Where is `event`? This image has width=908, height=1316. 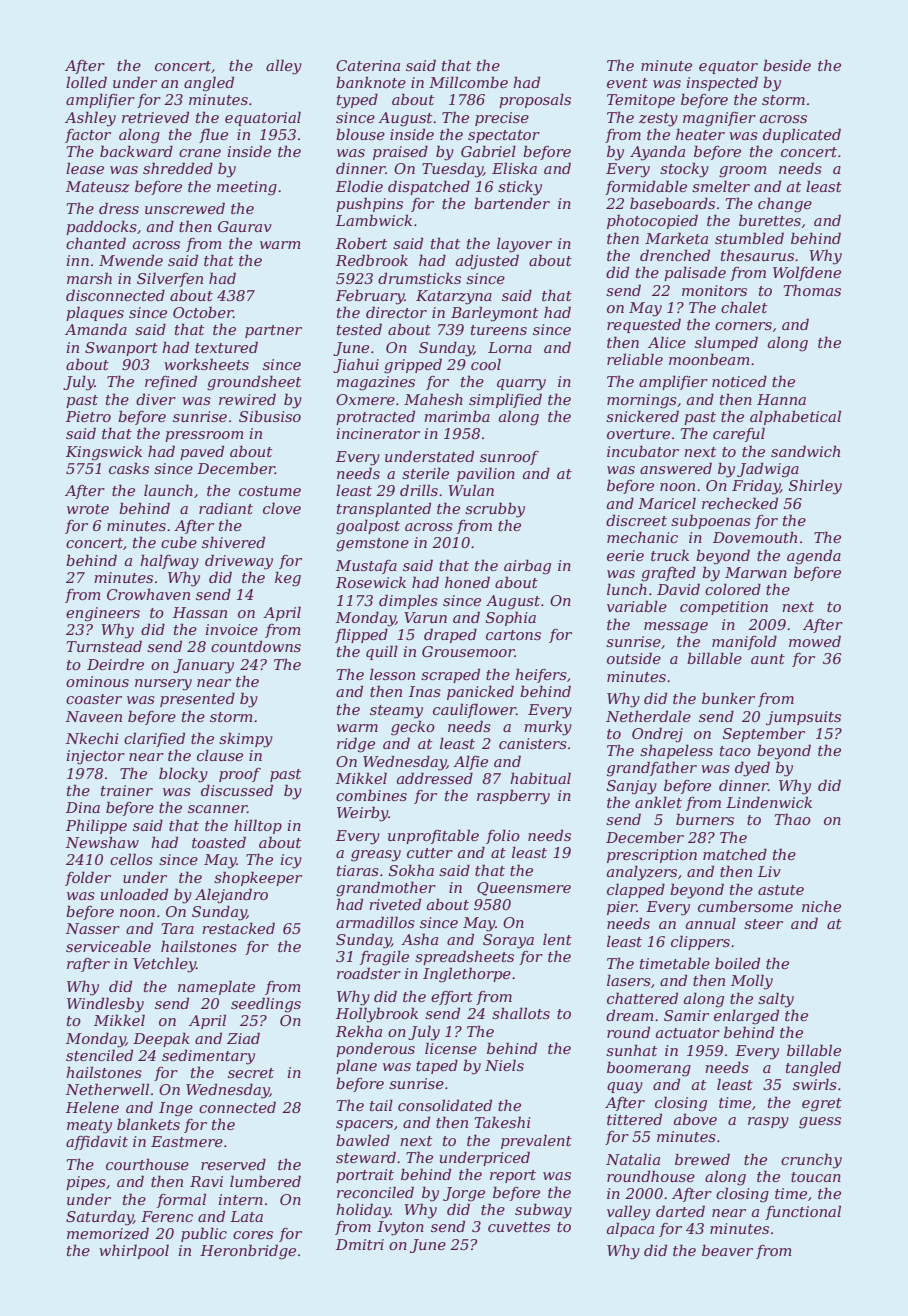 event is located at coordinates (627, 83).
